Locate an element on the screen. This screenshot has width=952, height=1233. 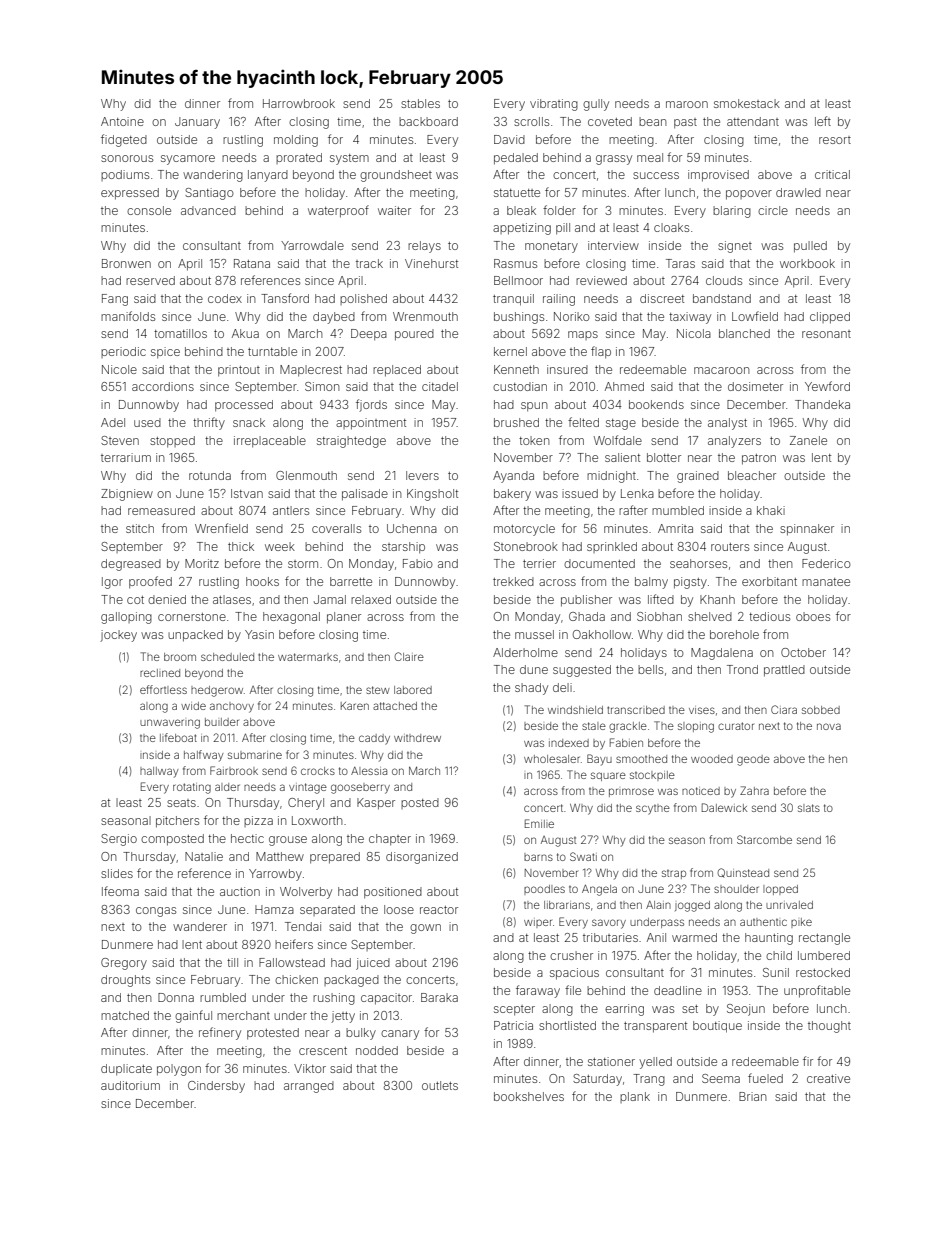
capacitor is located at coordinates (386, 999).
